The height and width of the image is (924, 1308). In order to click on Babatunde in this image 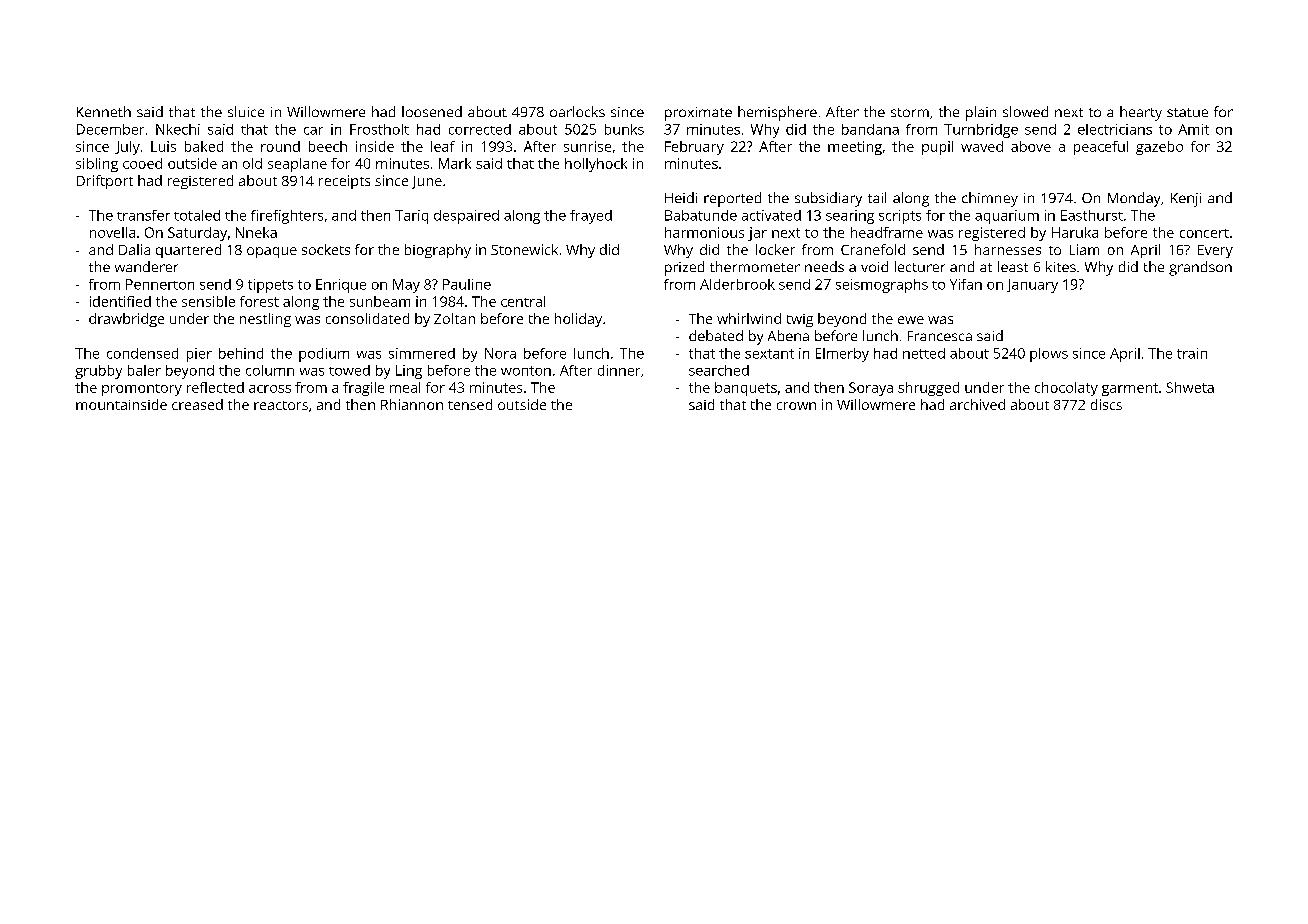, I will do `click(701, 215)`.
